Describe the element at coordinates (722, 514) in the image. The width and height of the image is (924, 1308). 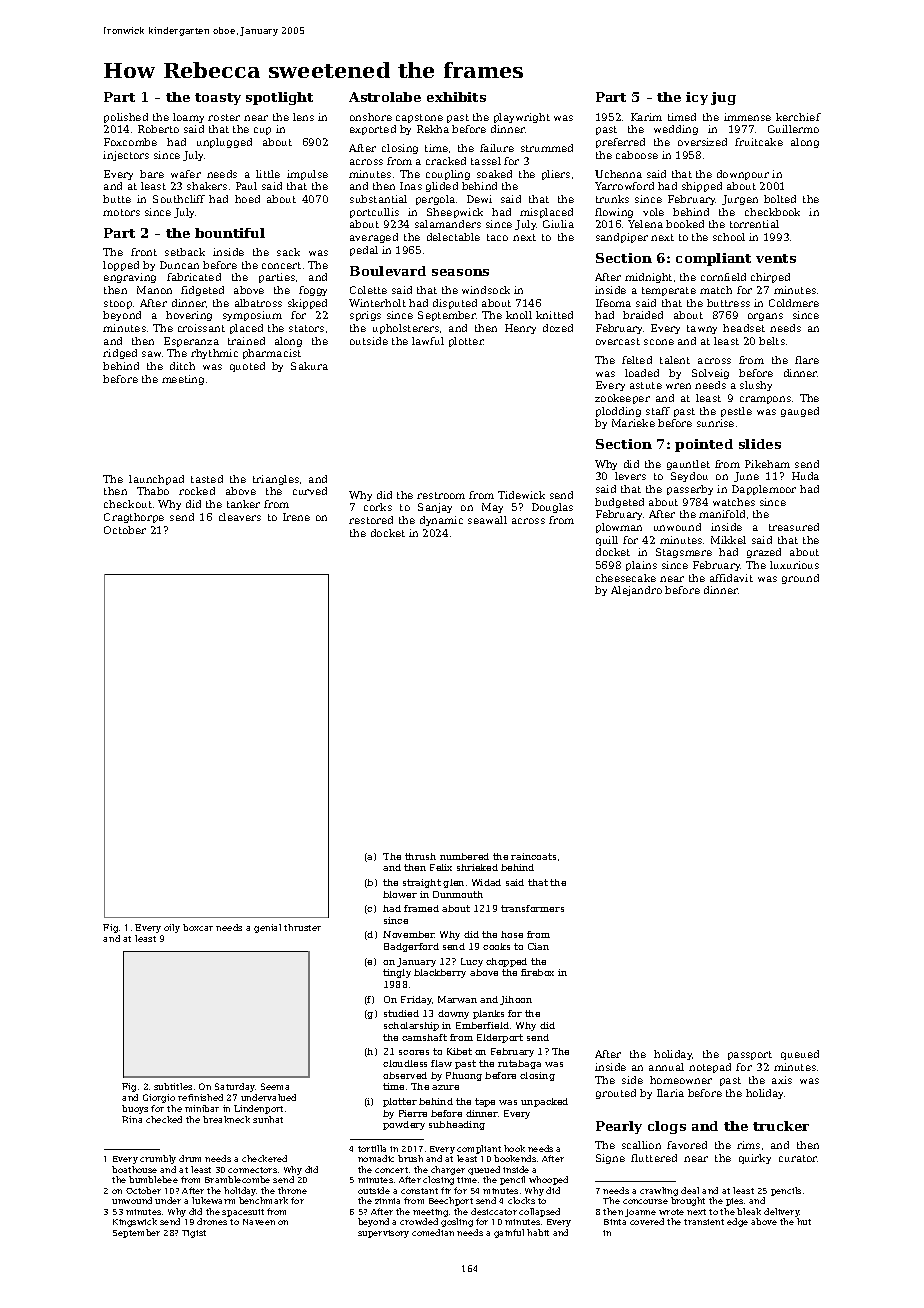
I see `manifold` at that location.
